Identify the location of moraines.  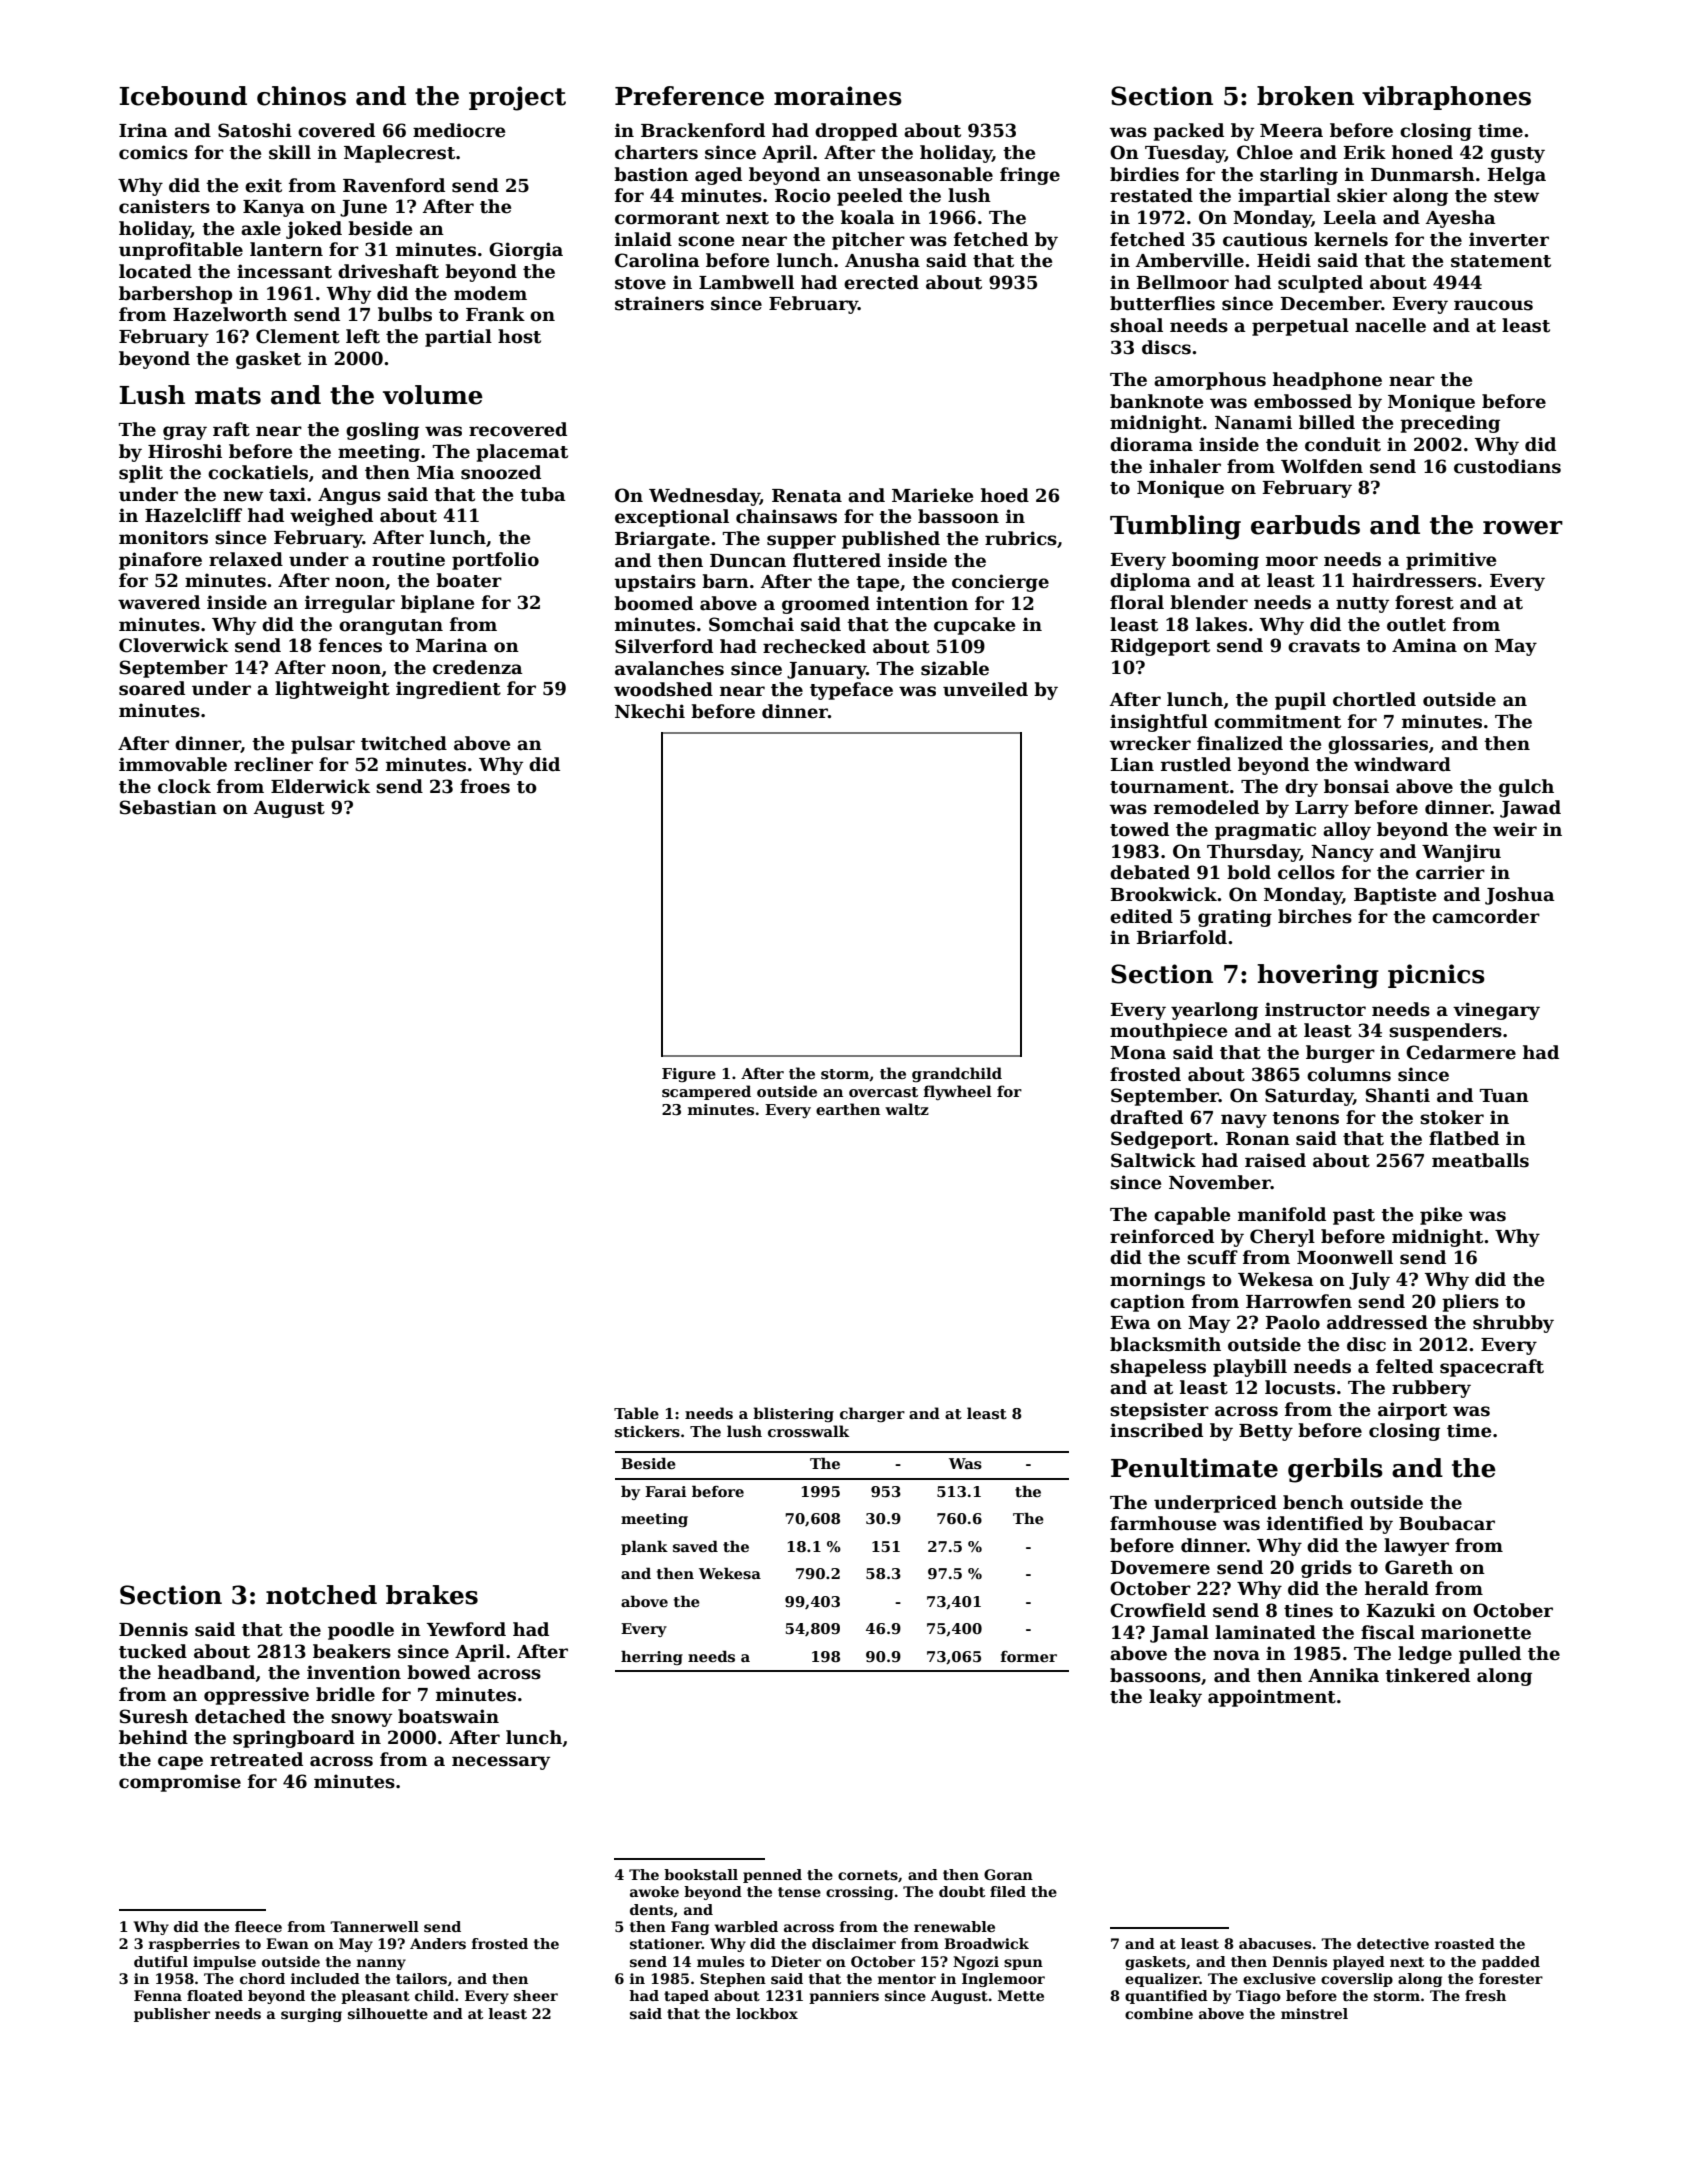
(838, 96).
